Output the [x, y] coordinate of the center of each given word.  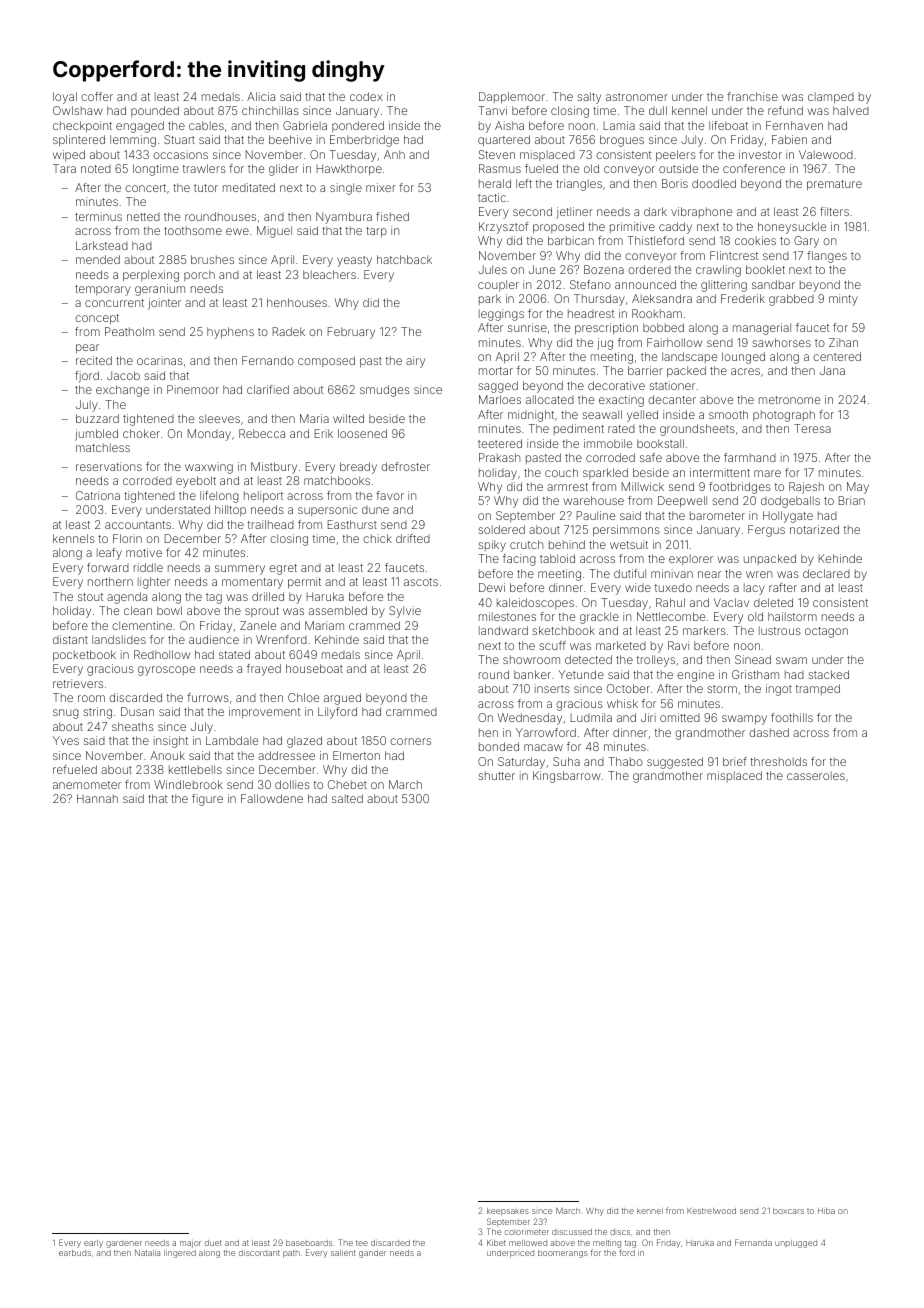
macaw [543, 747]
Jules [492, 269]
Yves [66, 740]
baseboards [309, 1243]
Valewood [826, 154]
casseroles [816, 775]
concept [97, 319]
